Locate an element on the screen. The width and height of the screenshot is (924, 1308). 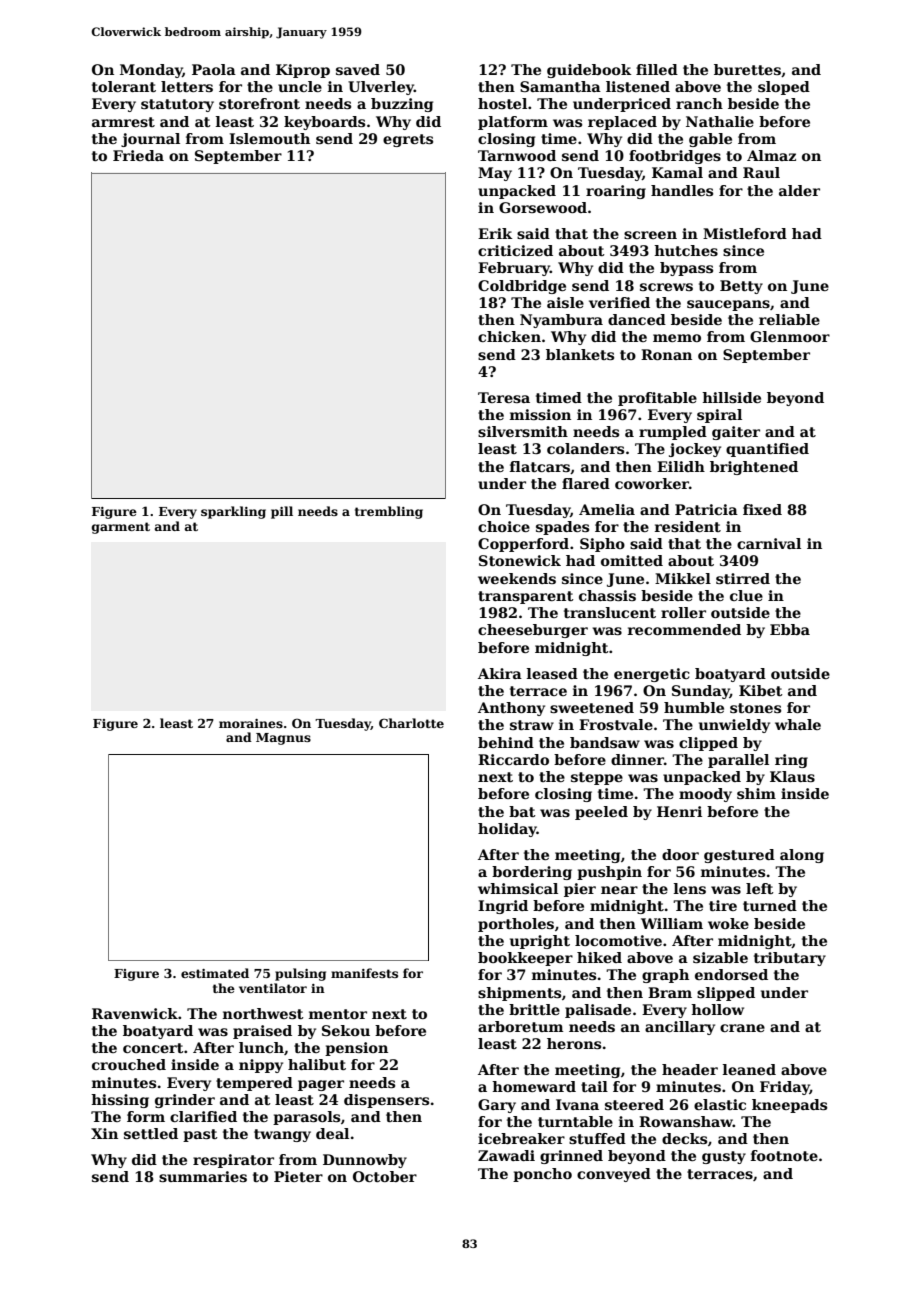
silversmith is located at coordinates (523, 431).
